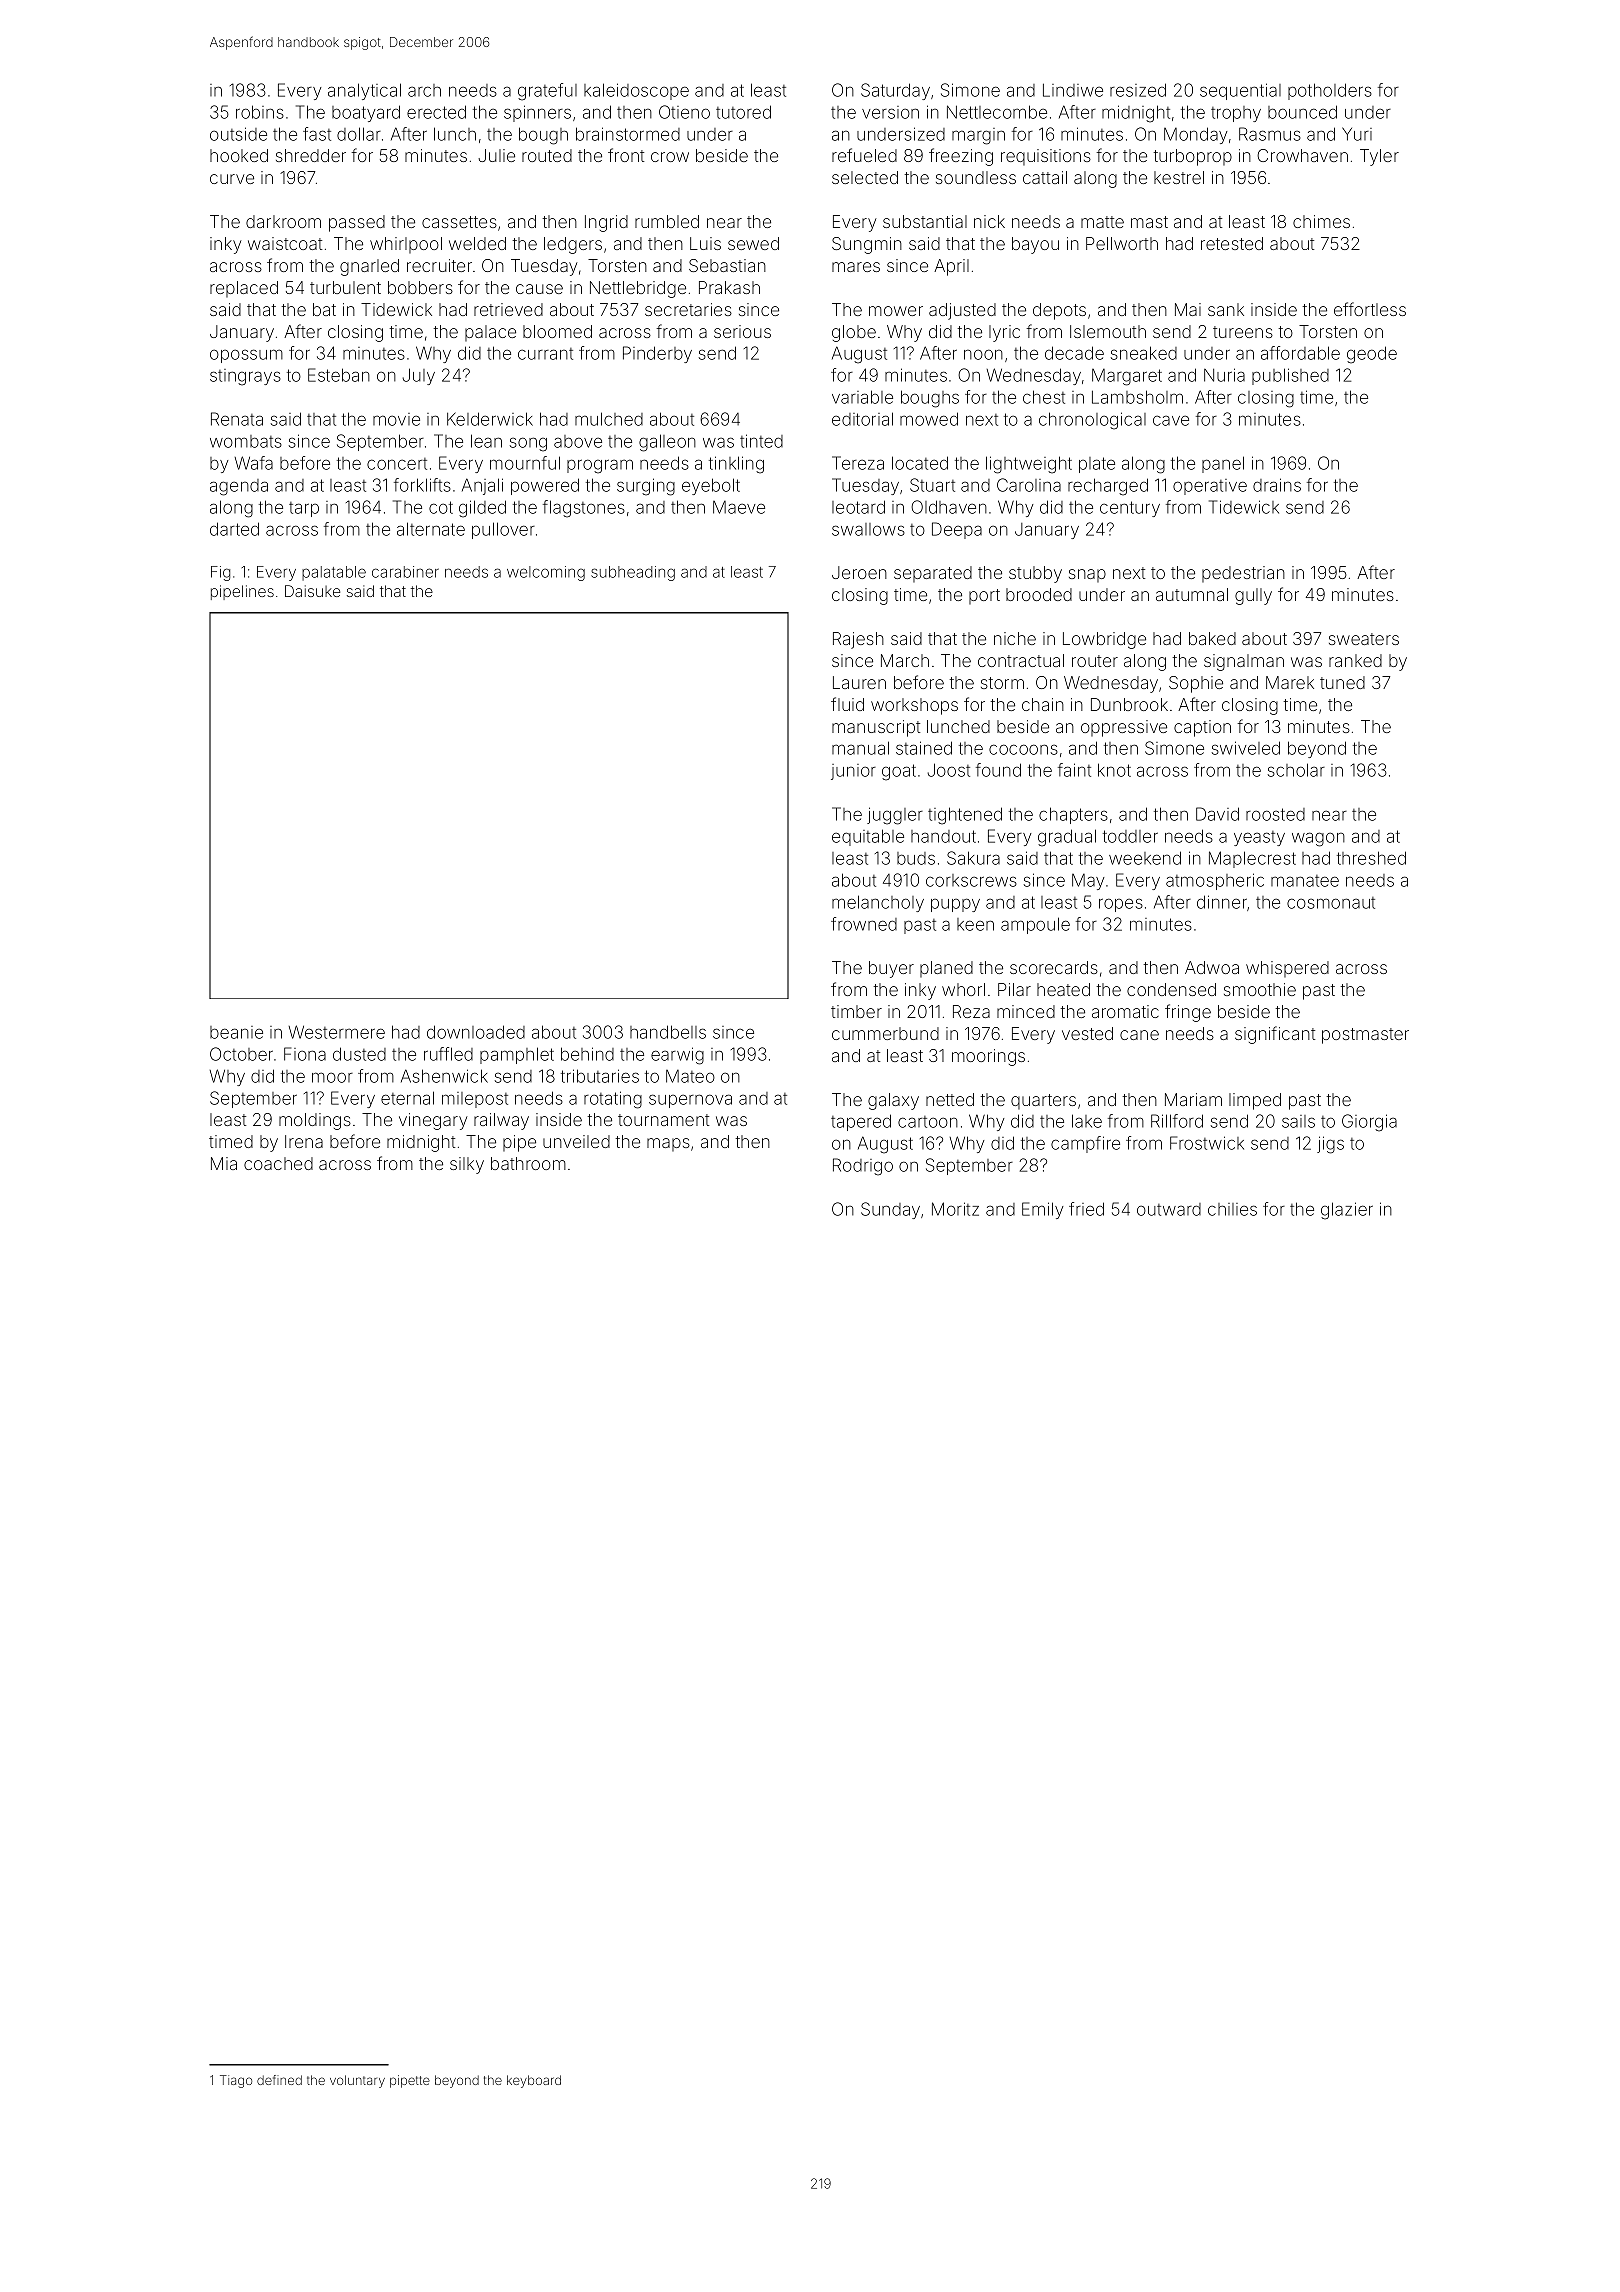 The width and height of the page is (1620, 2292). Describe the element at coordinates (433, 1121) in the page. I see `vinegary` at that location.
